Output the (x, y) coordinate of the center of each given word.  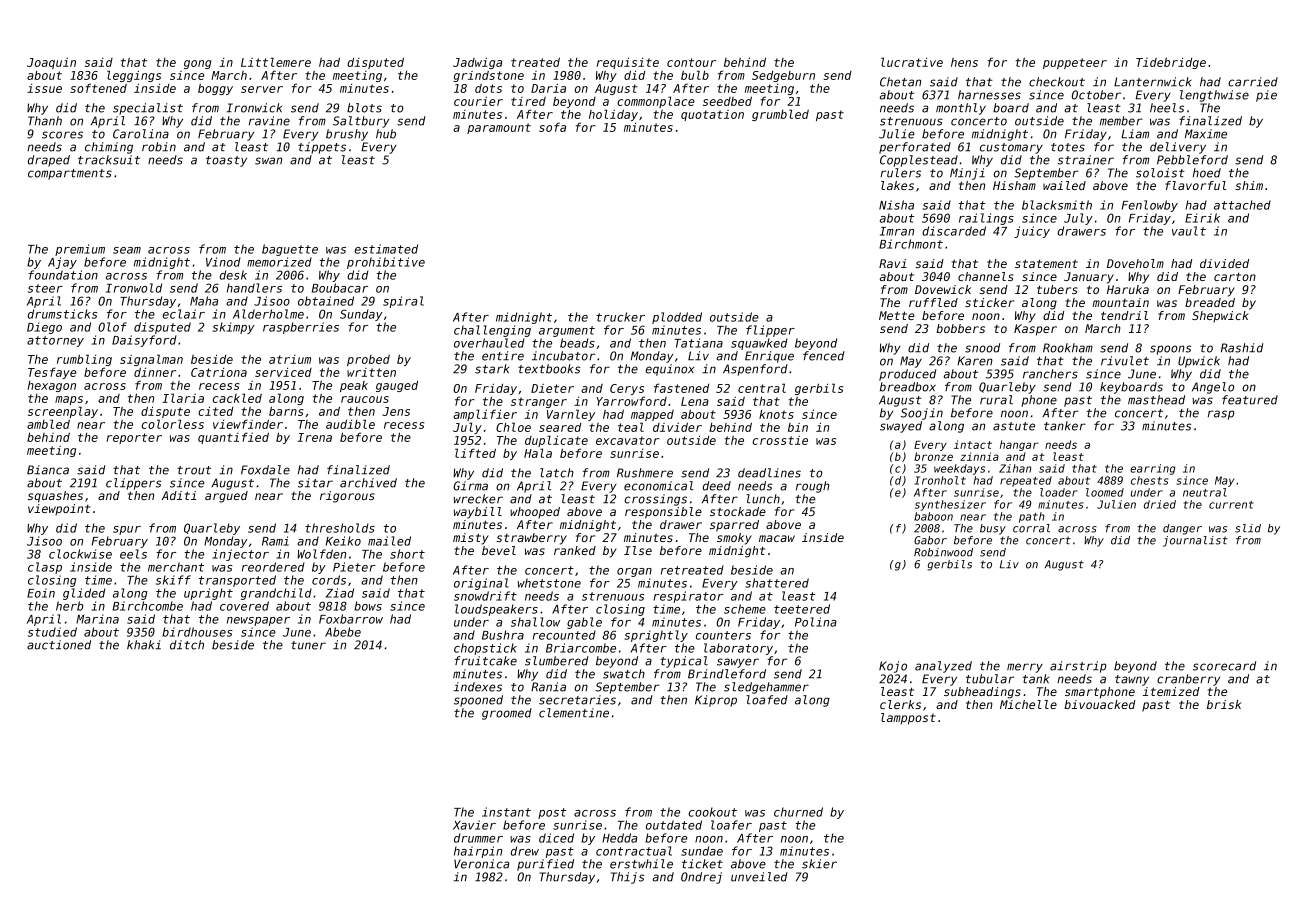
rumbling (84, 360)
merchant (176, 567)
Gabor (930, 540)
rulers (900, 173)
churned (798, 812)
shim (1249, 185)
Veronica (482, 864)
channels (986, 276)
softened (98, 88)
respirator (688, 597)
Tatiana (698, 343)
